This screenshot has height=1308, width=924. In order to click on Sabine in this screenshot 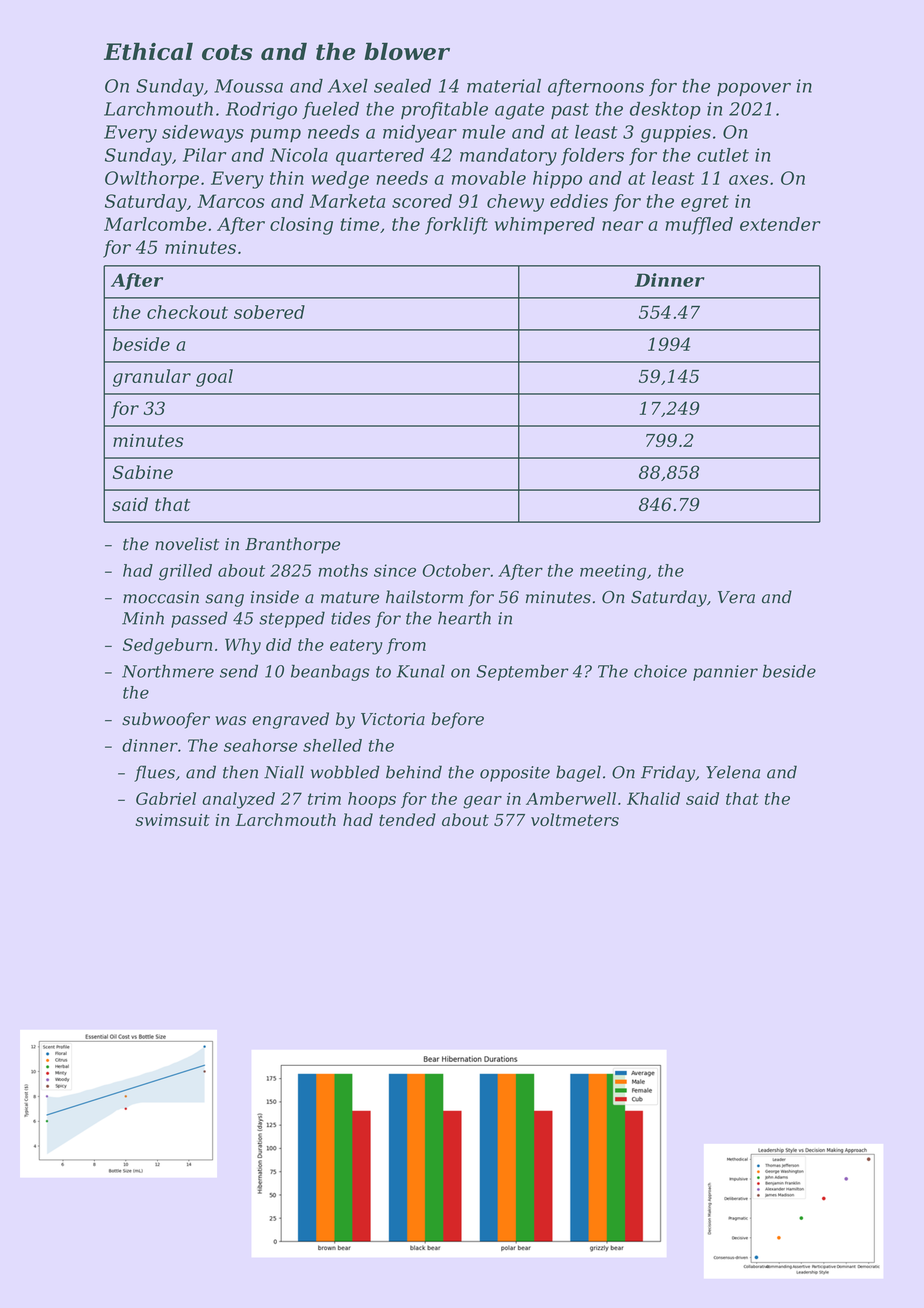, I will do `click(143, 472)`.
